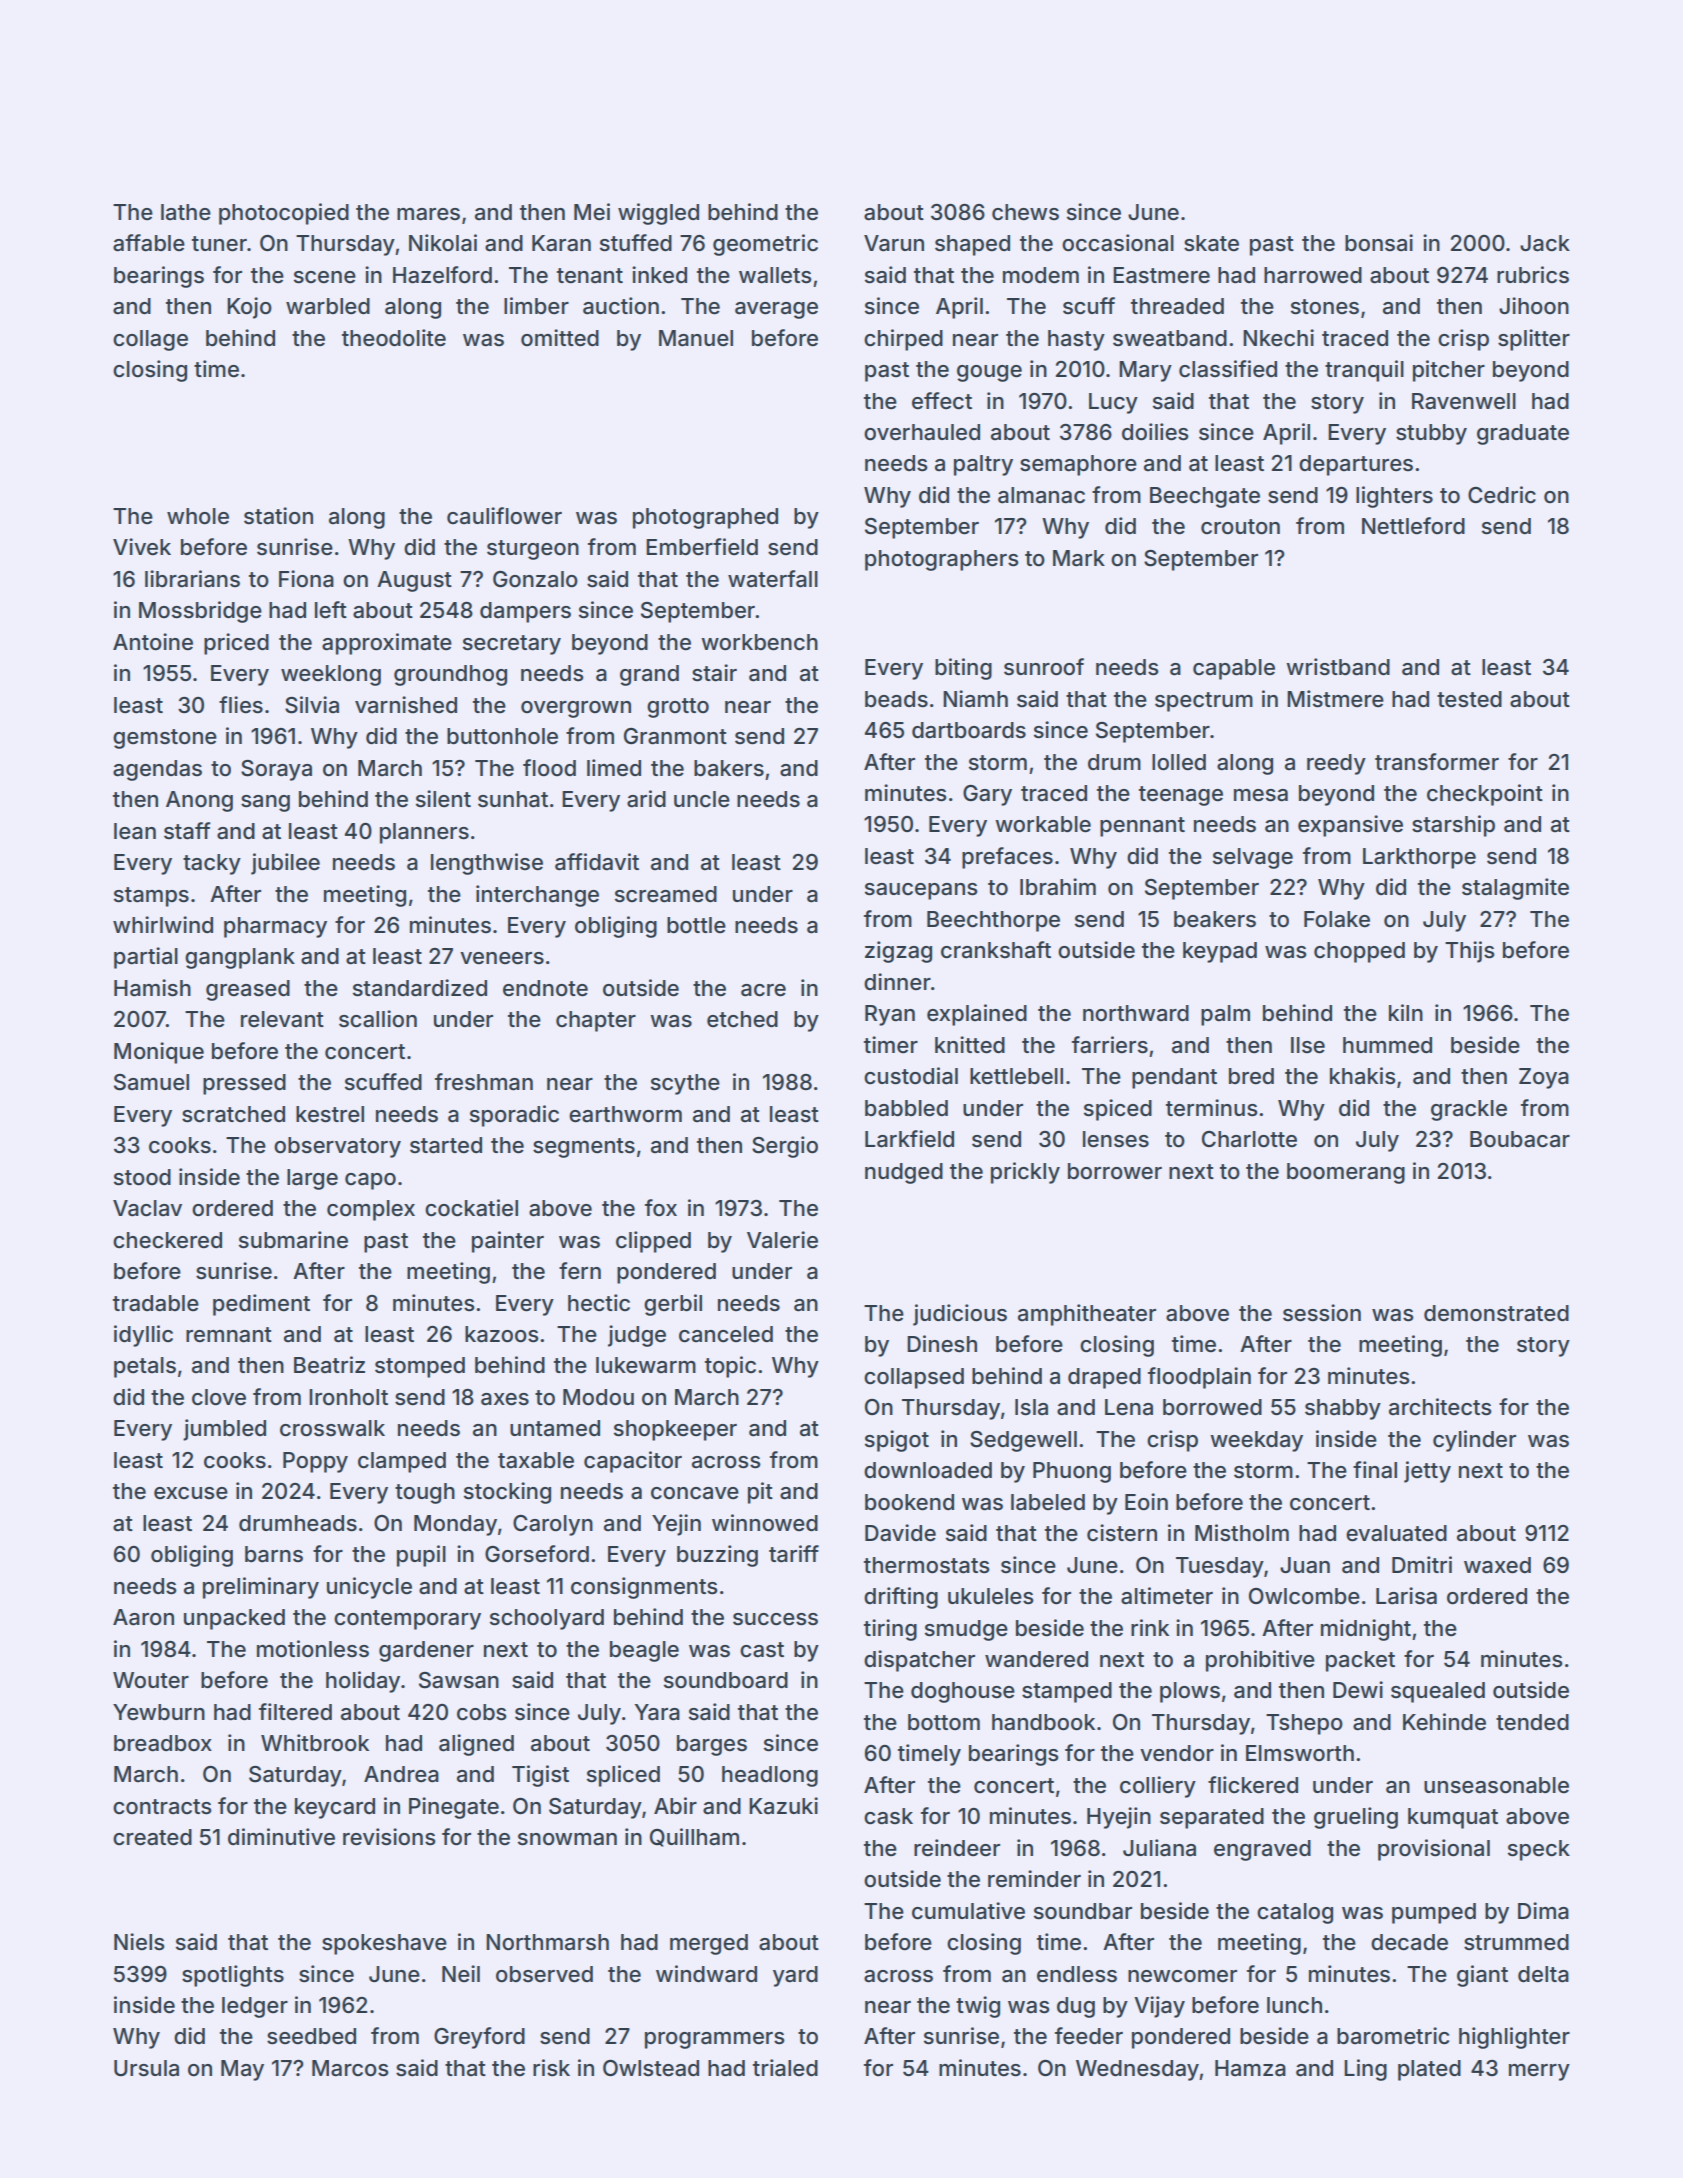 This image has height=2178, width=1683. Describe the element at coordinates (142, 547) in the image. I see `Vivek` at that location.
